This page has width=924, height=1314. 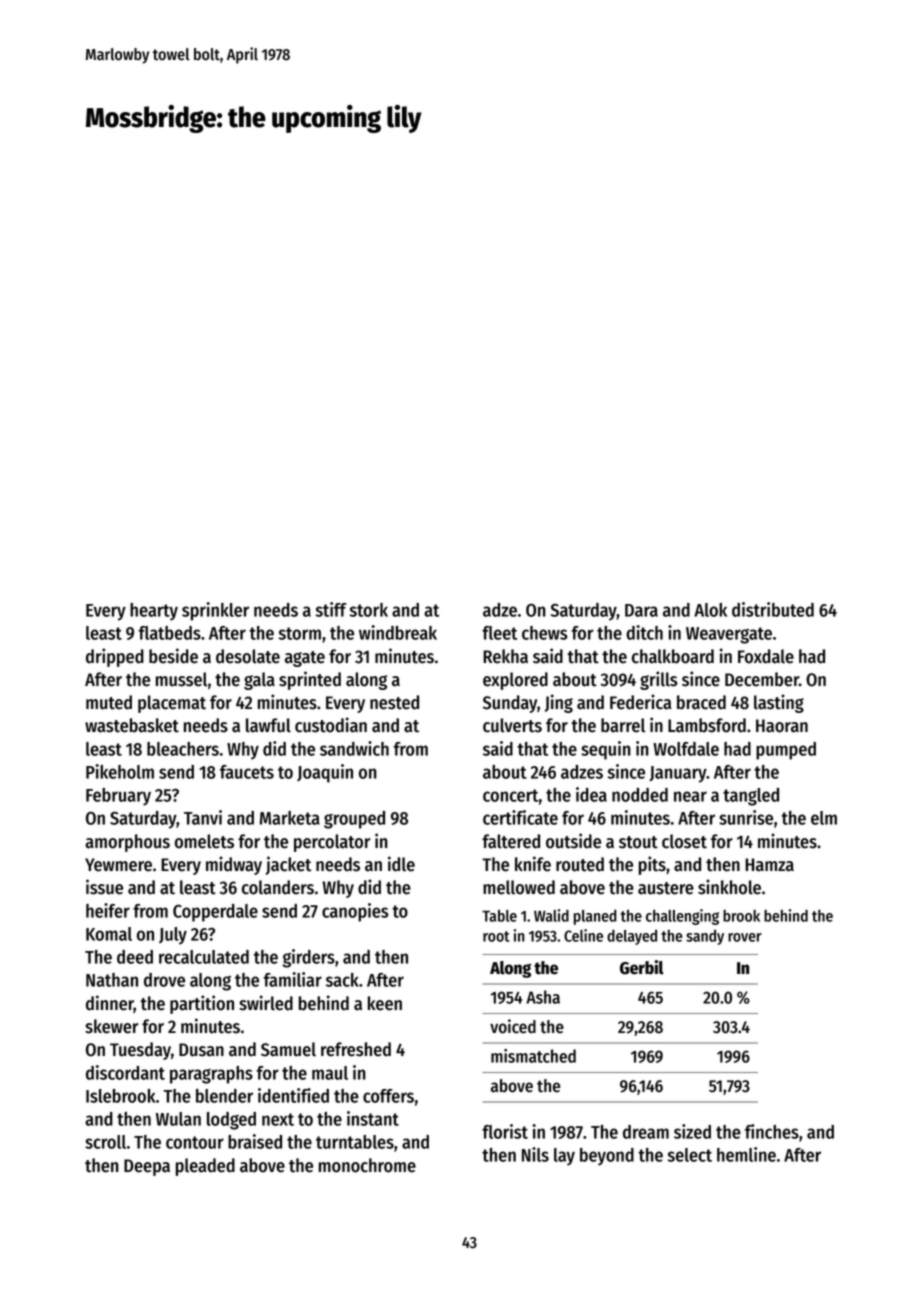 What do you see at coordinates (824, 818) in the page?
I see `elm` at bounding box center [824, 818].
